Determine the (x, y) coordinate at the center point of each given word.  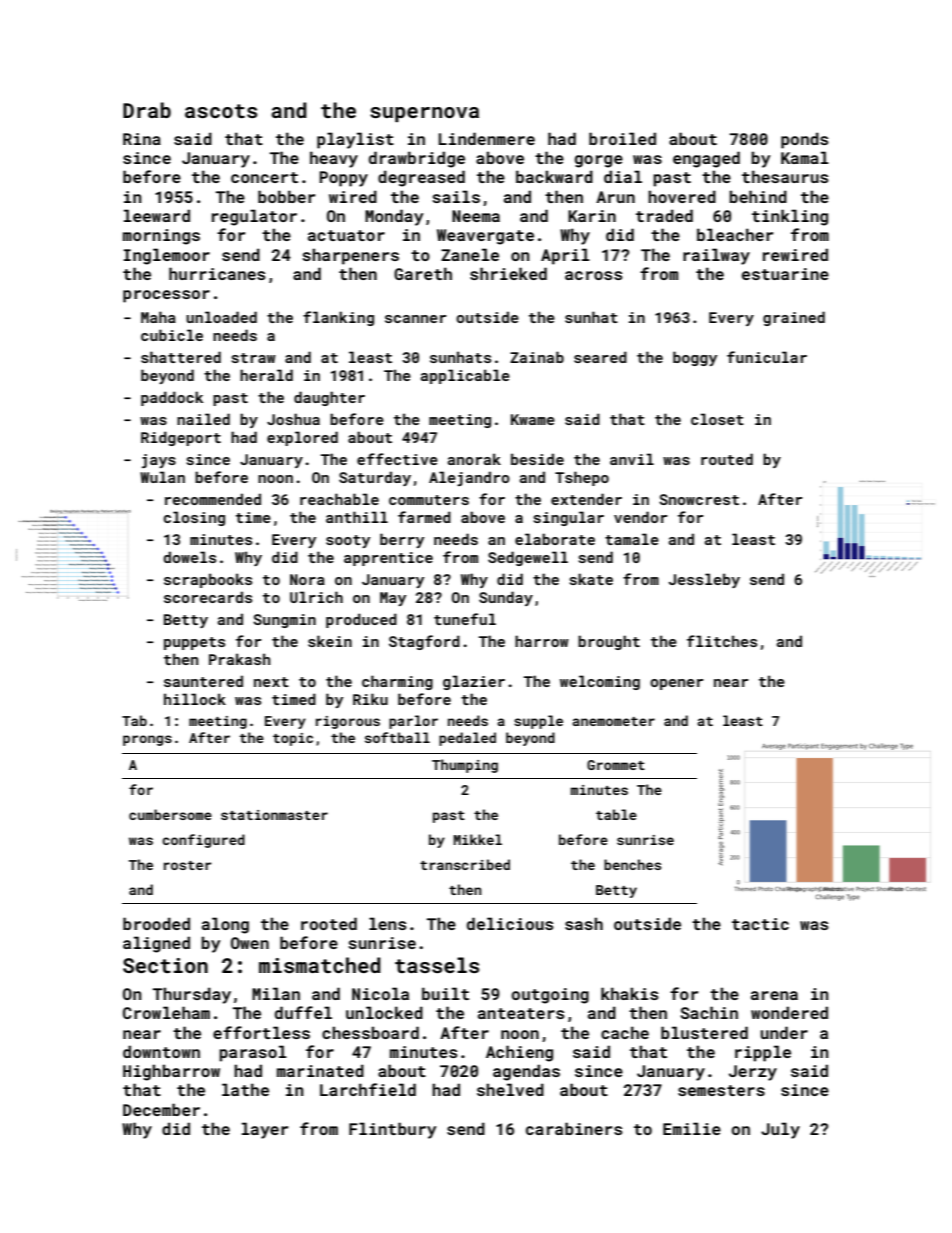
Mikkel (478, 839)
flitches (722, 641)
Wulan (162, 477)
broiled (622, 138)
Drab (147, 110)
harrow (542, 641)
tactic (760, 924)
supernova (424, 114)
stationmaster (274, 815)
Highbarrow (171, 1072)
